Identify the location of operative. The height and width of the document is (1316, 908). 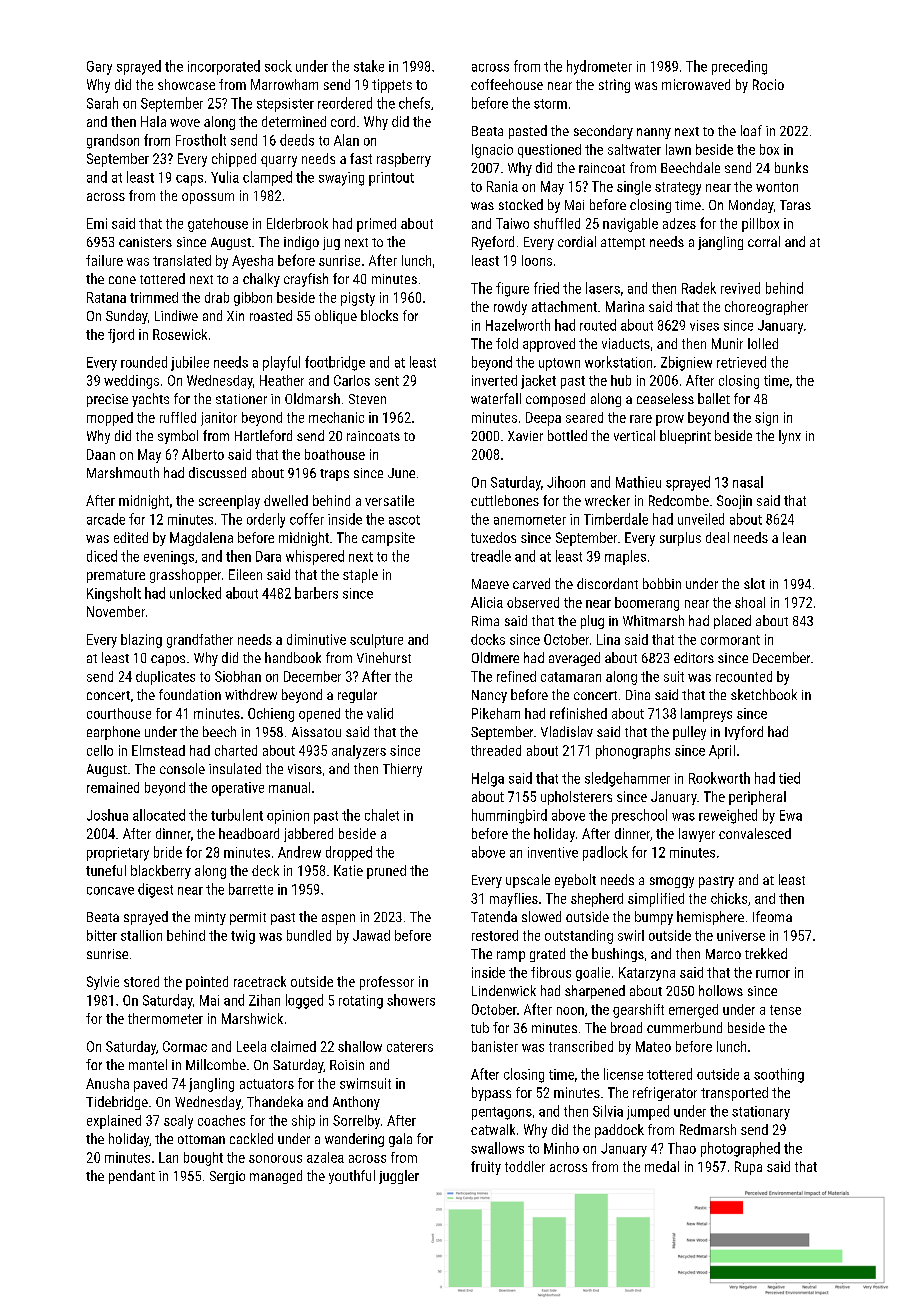
(238, 789).
